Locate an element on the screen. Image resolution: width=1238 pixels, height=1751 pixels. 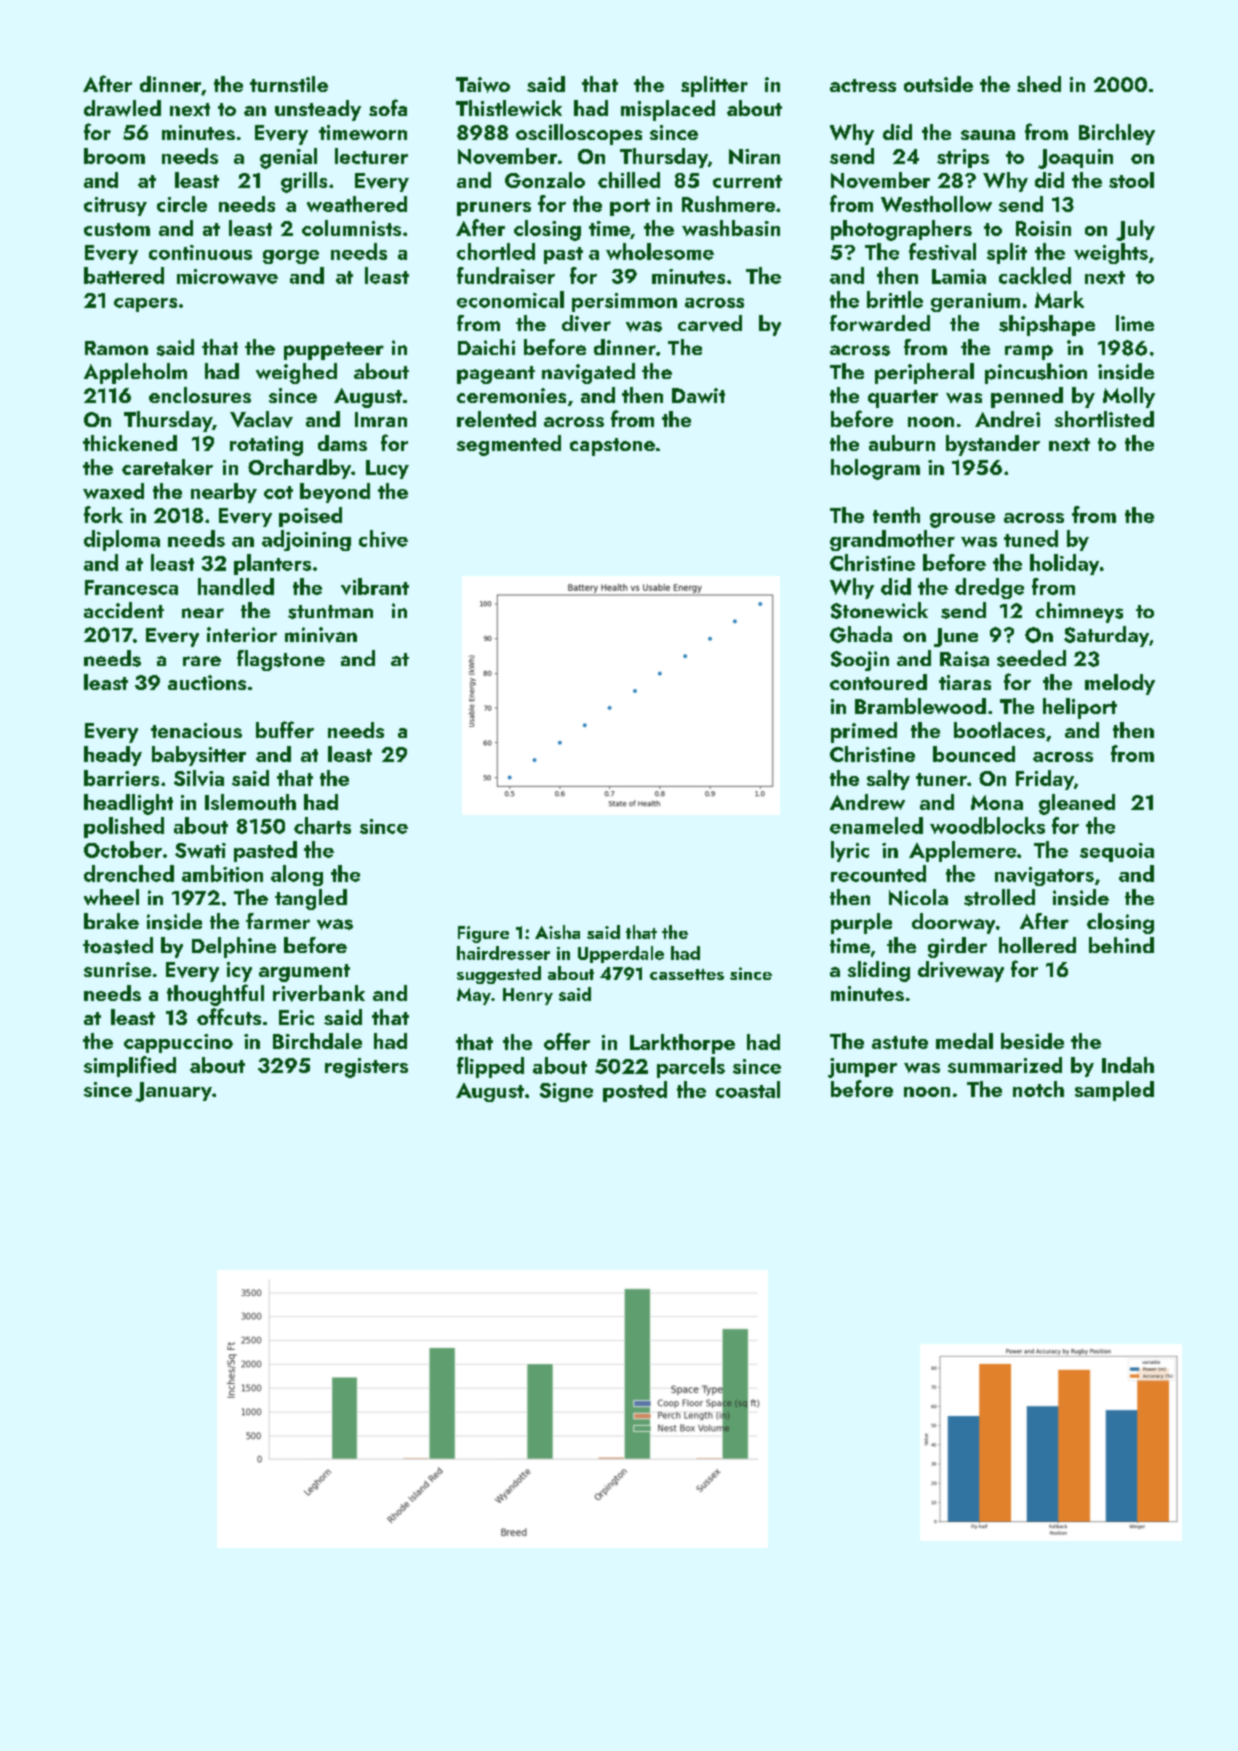
ceremonies is located at coordinates (511, 395).
